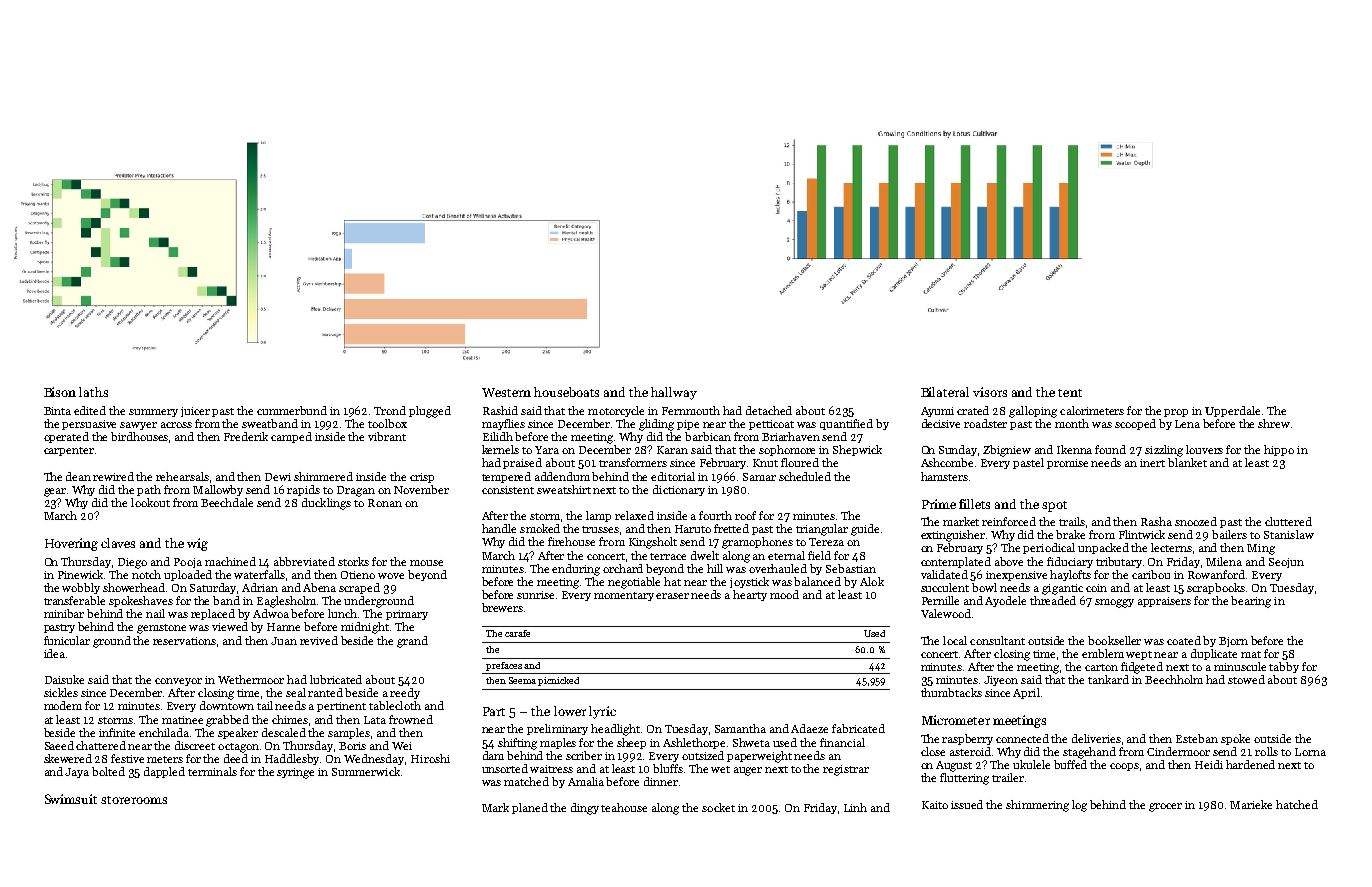 The image size is (1372, 887). I want to click on Bilateral, so click(945, 392).
